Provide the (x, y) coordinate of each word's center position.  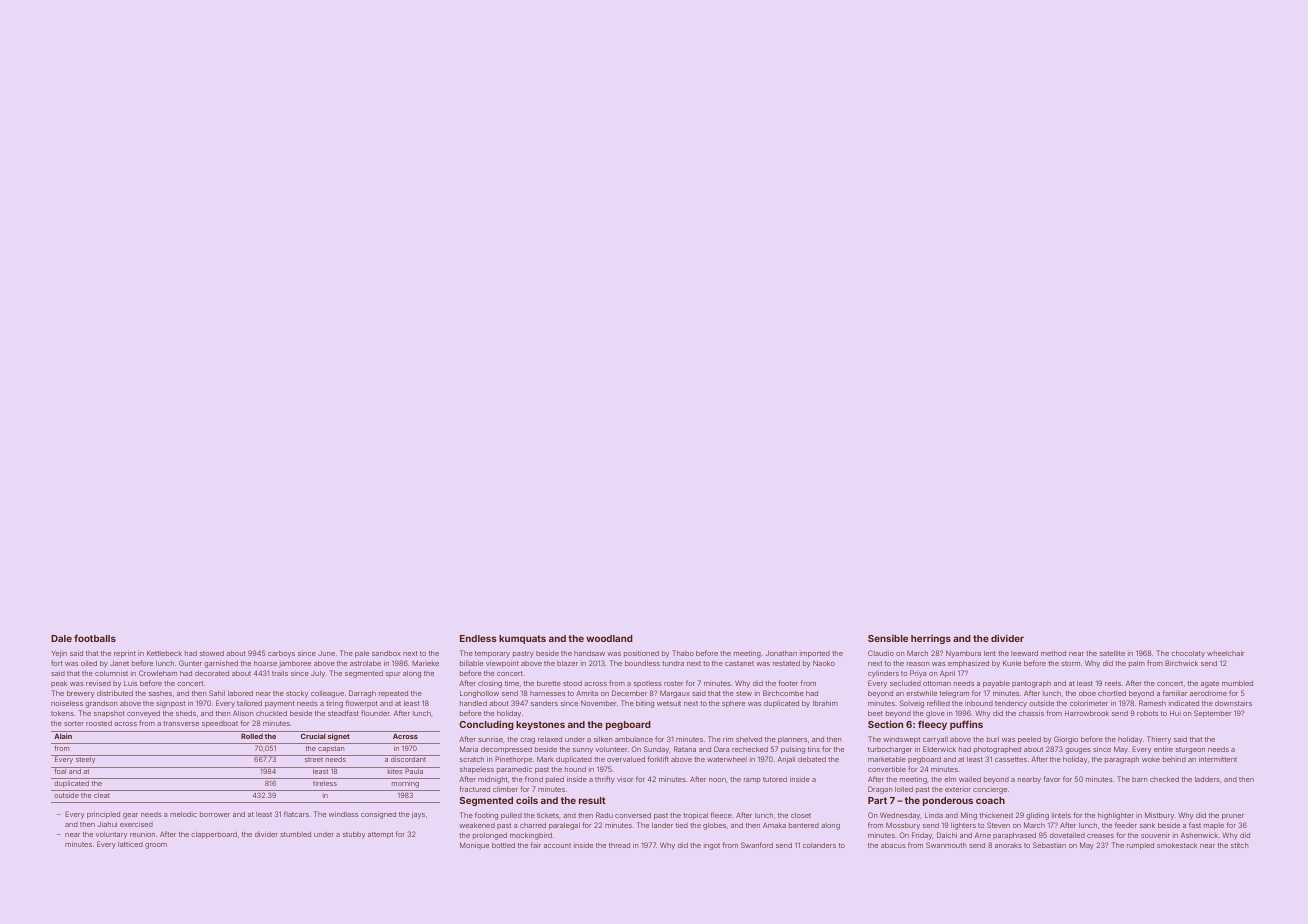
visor (625, 780)
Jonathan (781, 653)
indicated (1184, 703)
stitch (1239, 845)
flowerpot (362, 703)
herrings (931, 639)
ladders (1207, 779)
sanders (544, 703)
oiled (89, 663)
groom (156, 846)
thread (619, 845)
